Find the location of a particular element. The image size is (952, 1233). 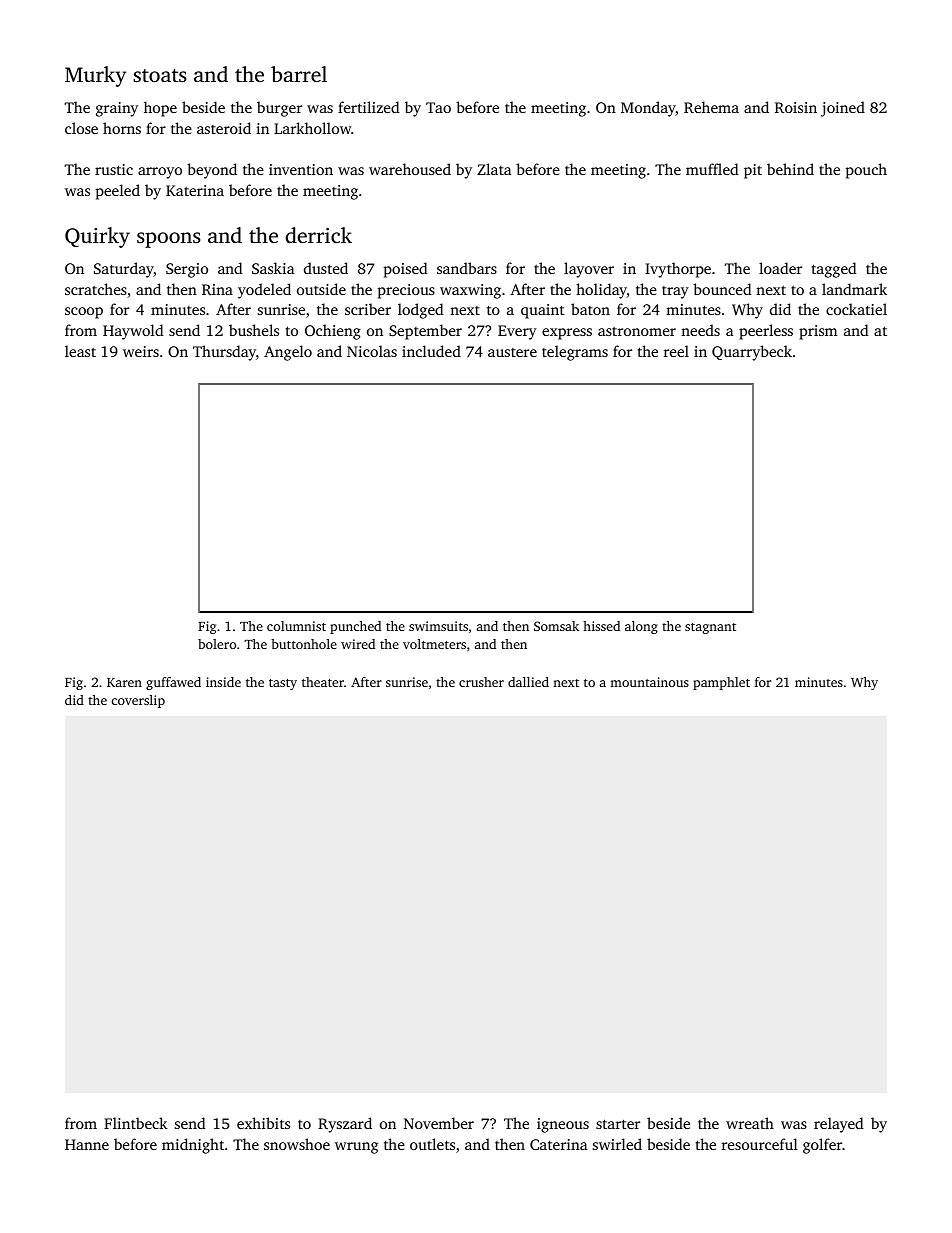

pamphlet is located at coordinates (721, 683).
